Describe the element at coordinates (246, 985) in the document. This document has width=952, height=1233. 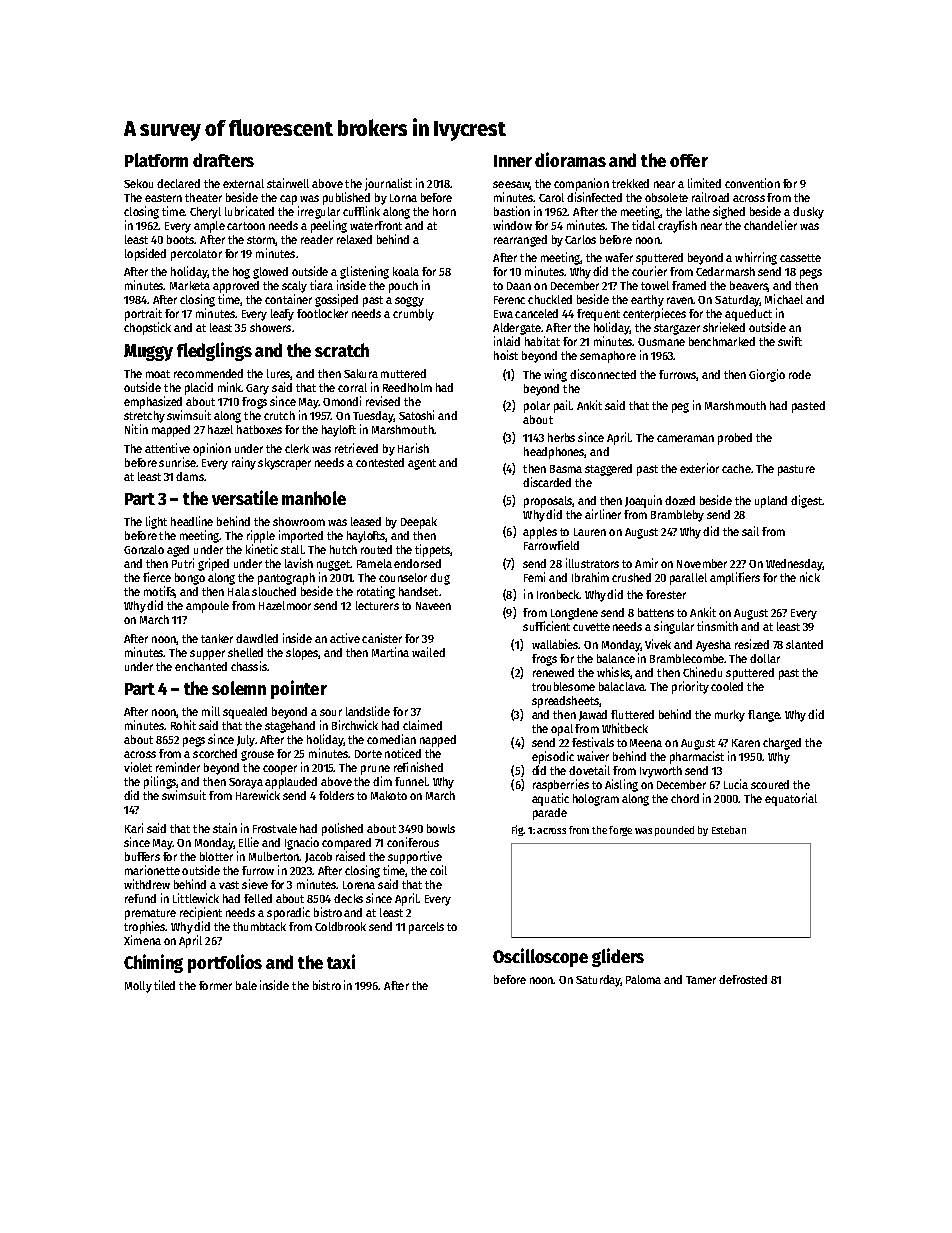
I see `bale` at that location.
